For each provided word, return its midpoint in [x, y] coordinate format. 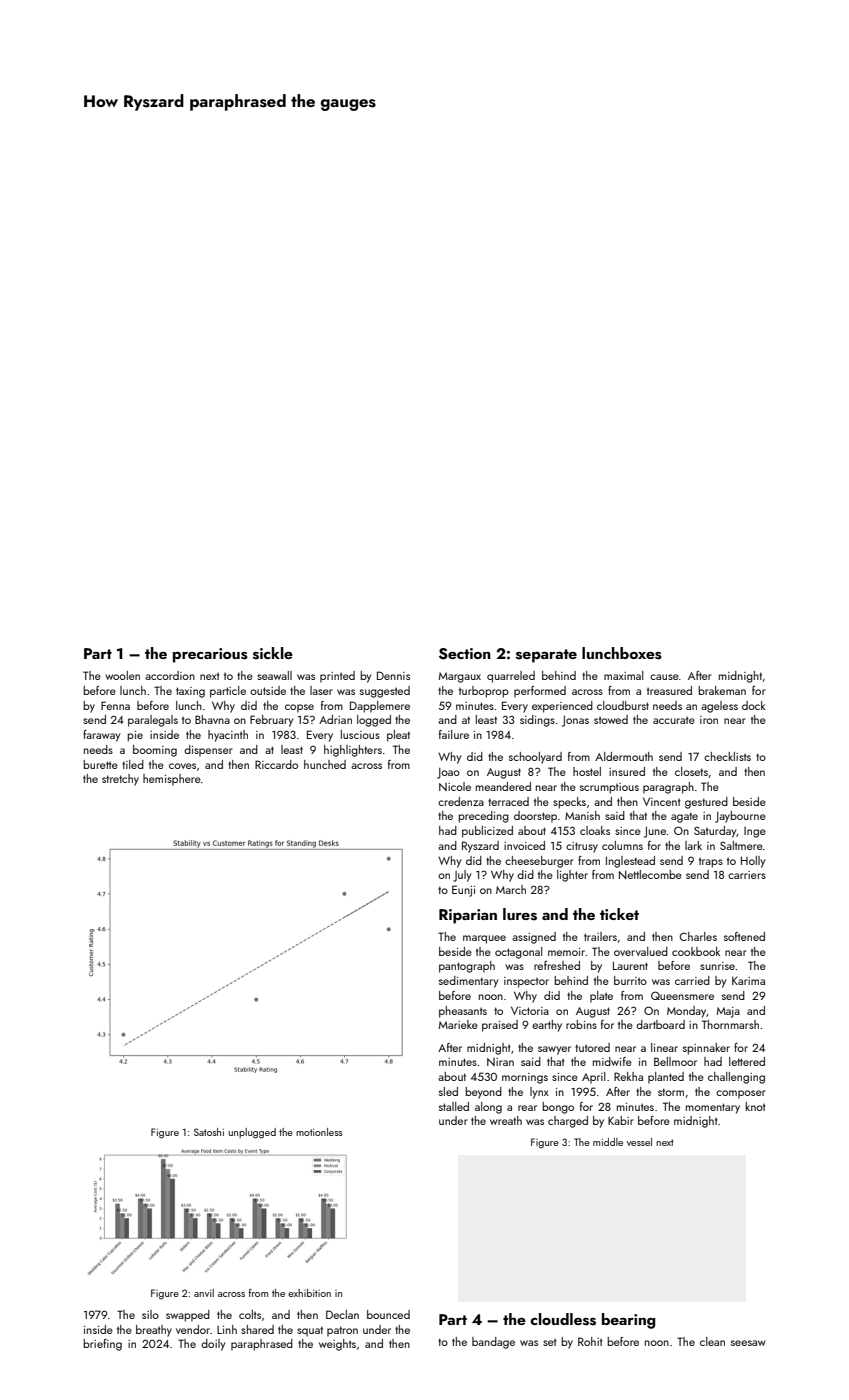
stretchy [120, 780]
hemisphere [172, 780]
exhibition [309, 1293]
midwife [612, 1061]
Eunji [463, 891]
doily [213, 1345]
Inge [755, 832]
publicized [487, 832]
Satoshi [209, 1132]
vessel [639, 1142]
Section [465, 654]
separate [546, 656]
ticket [619, 914]
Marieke [458, 1024]
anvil [204, 1293]
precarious [210, 655]
